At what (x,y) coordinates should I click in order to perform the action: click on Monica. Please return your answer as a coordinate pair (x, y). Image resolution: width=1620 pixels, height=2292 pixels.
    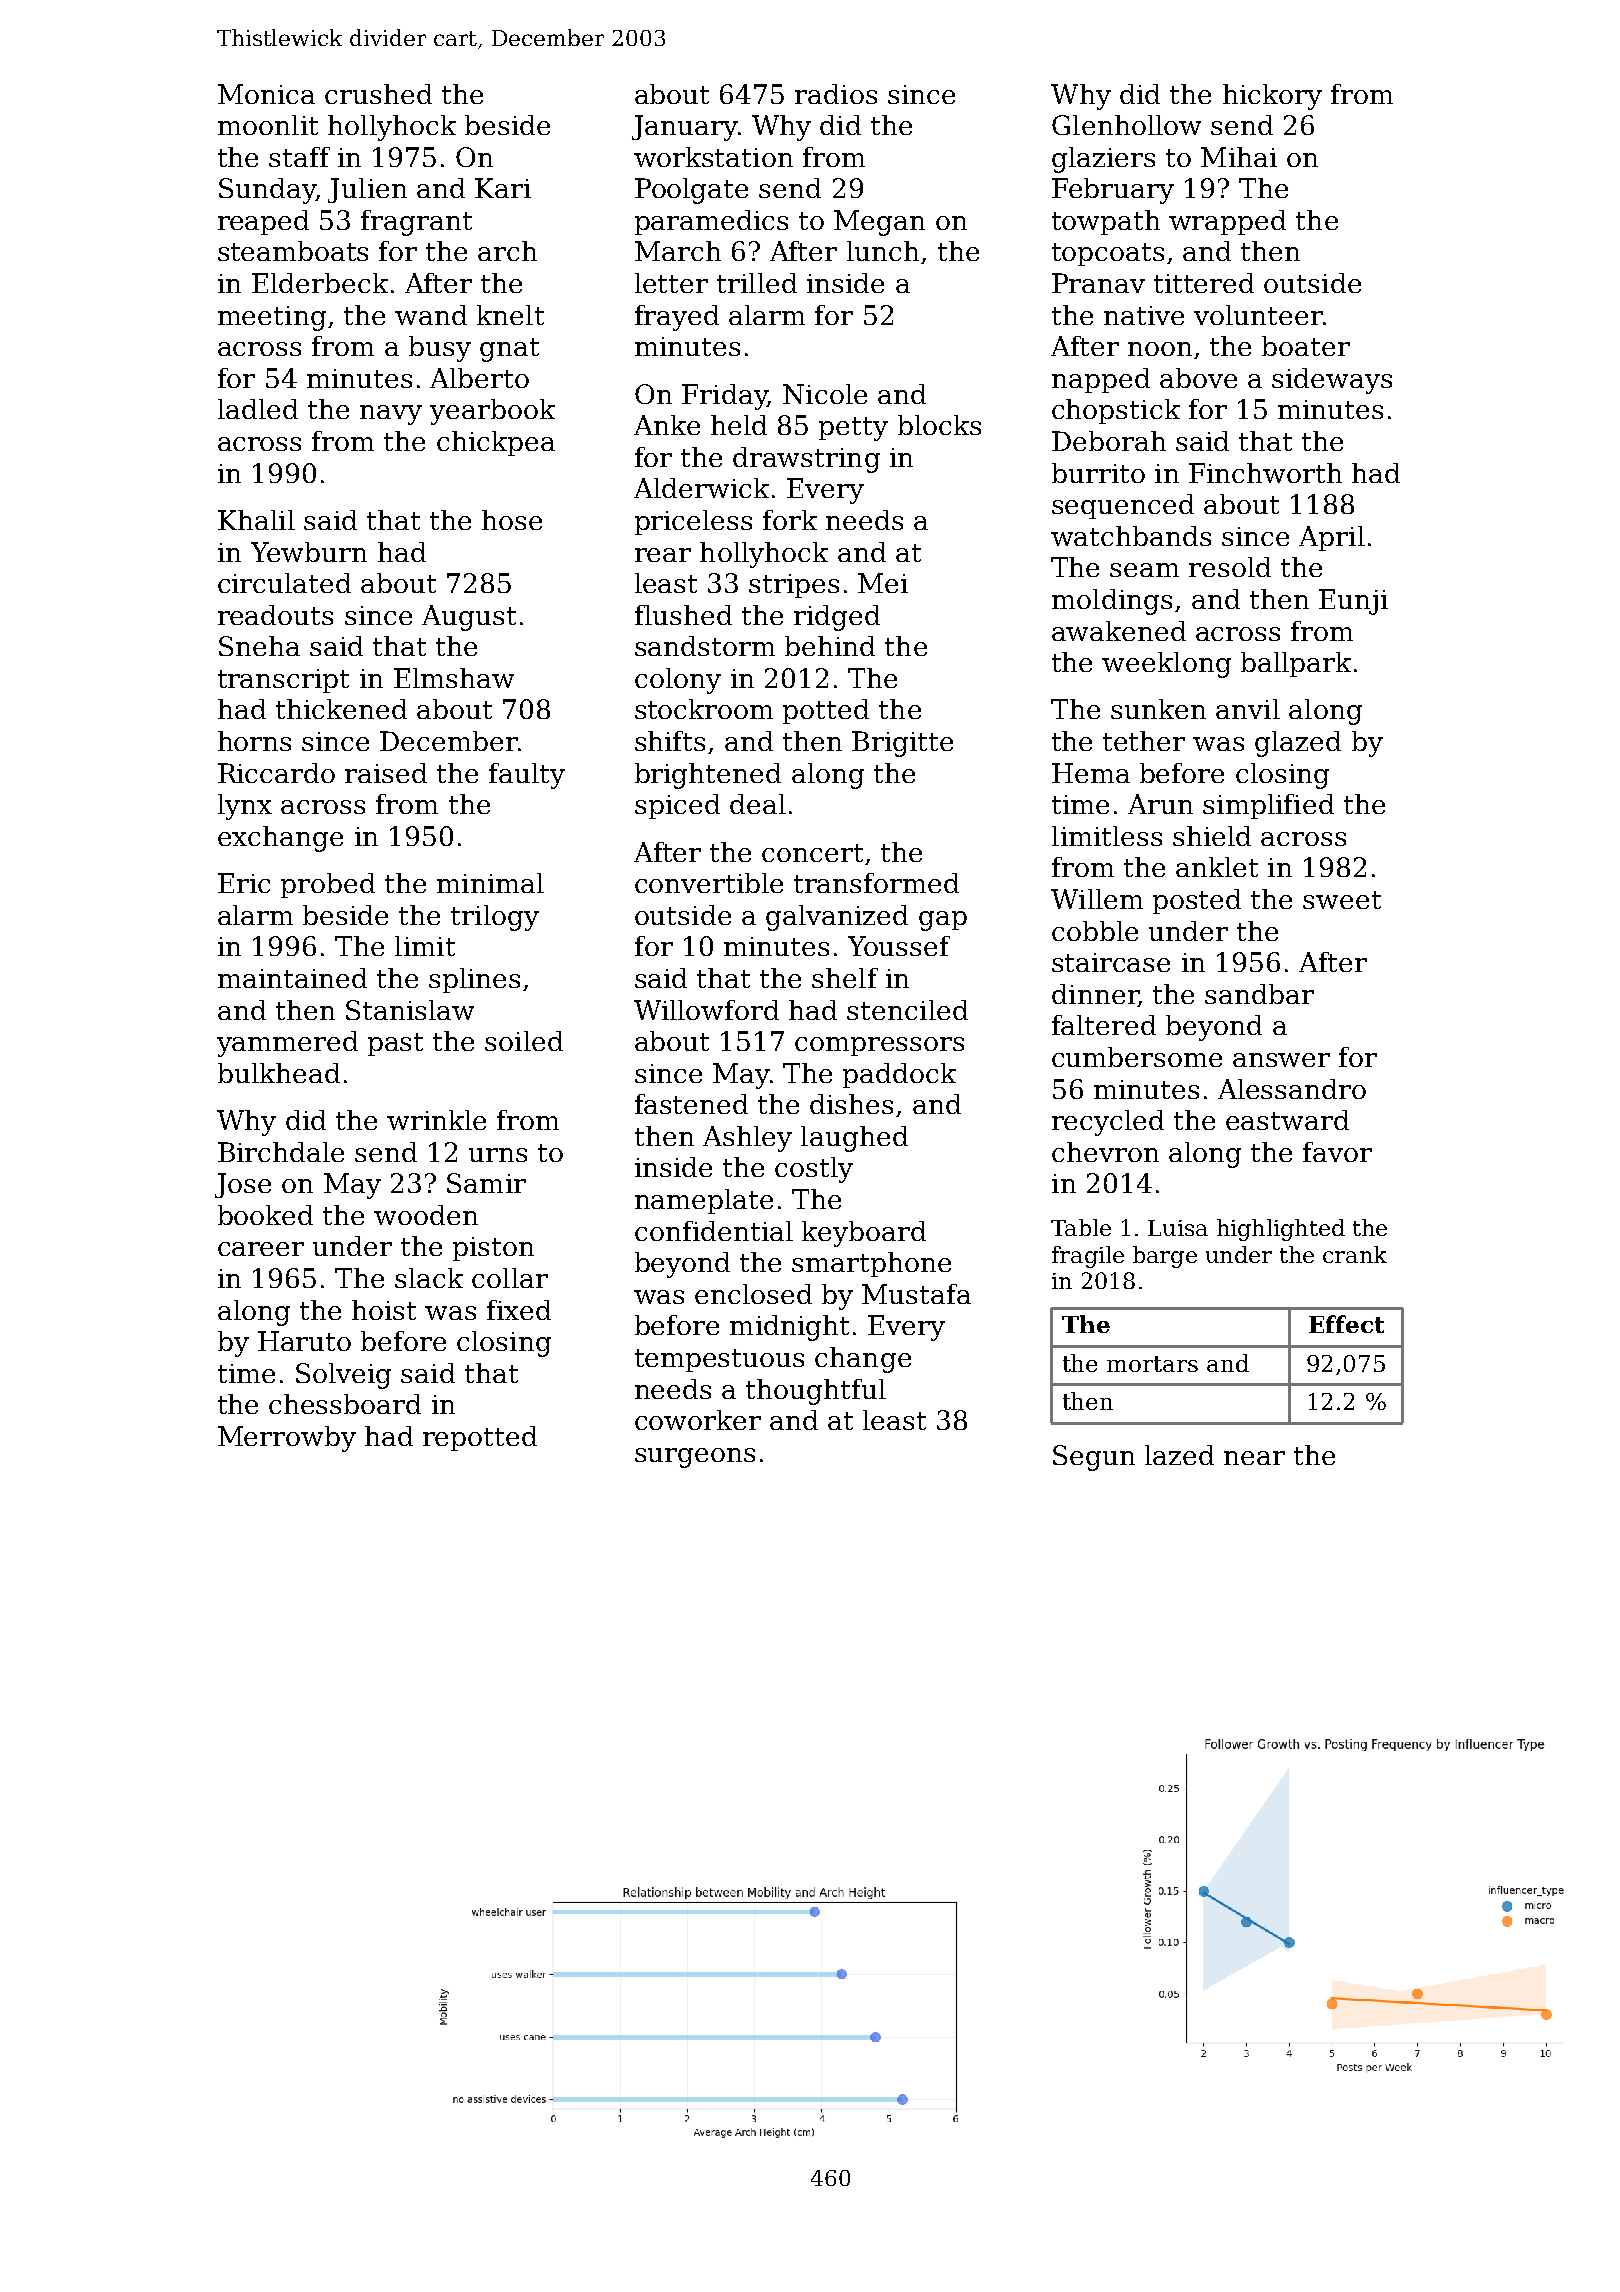
    Looking at the image, I should click on (266, 94).
